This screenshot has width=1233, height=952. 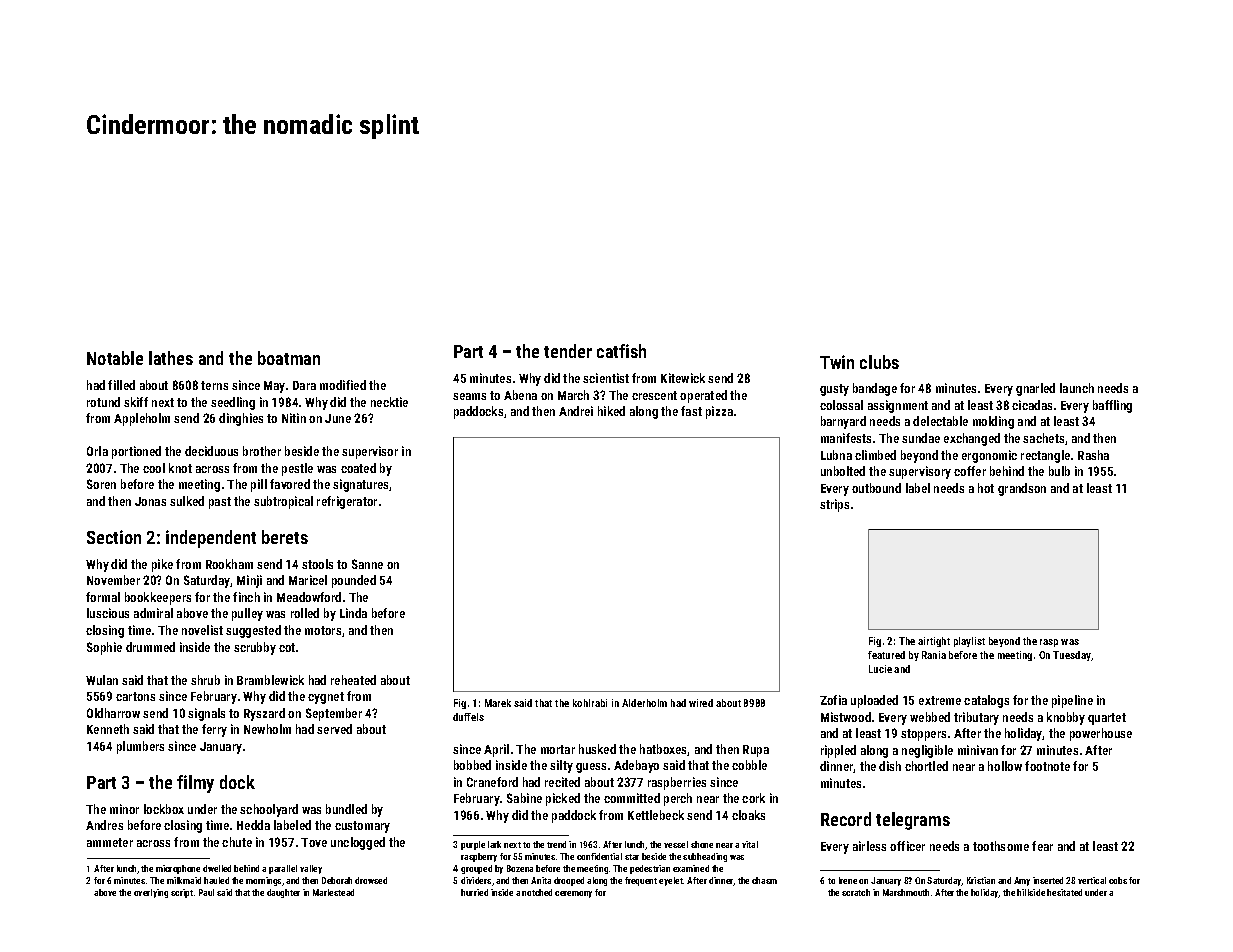 What do you see at coordinates (153, 613) in the screenshot?
I see `admiral` at bounding box center [153, 613].
